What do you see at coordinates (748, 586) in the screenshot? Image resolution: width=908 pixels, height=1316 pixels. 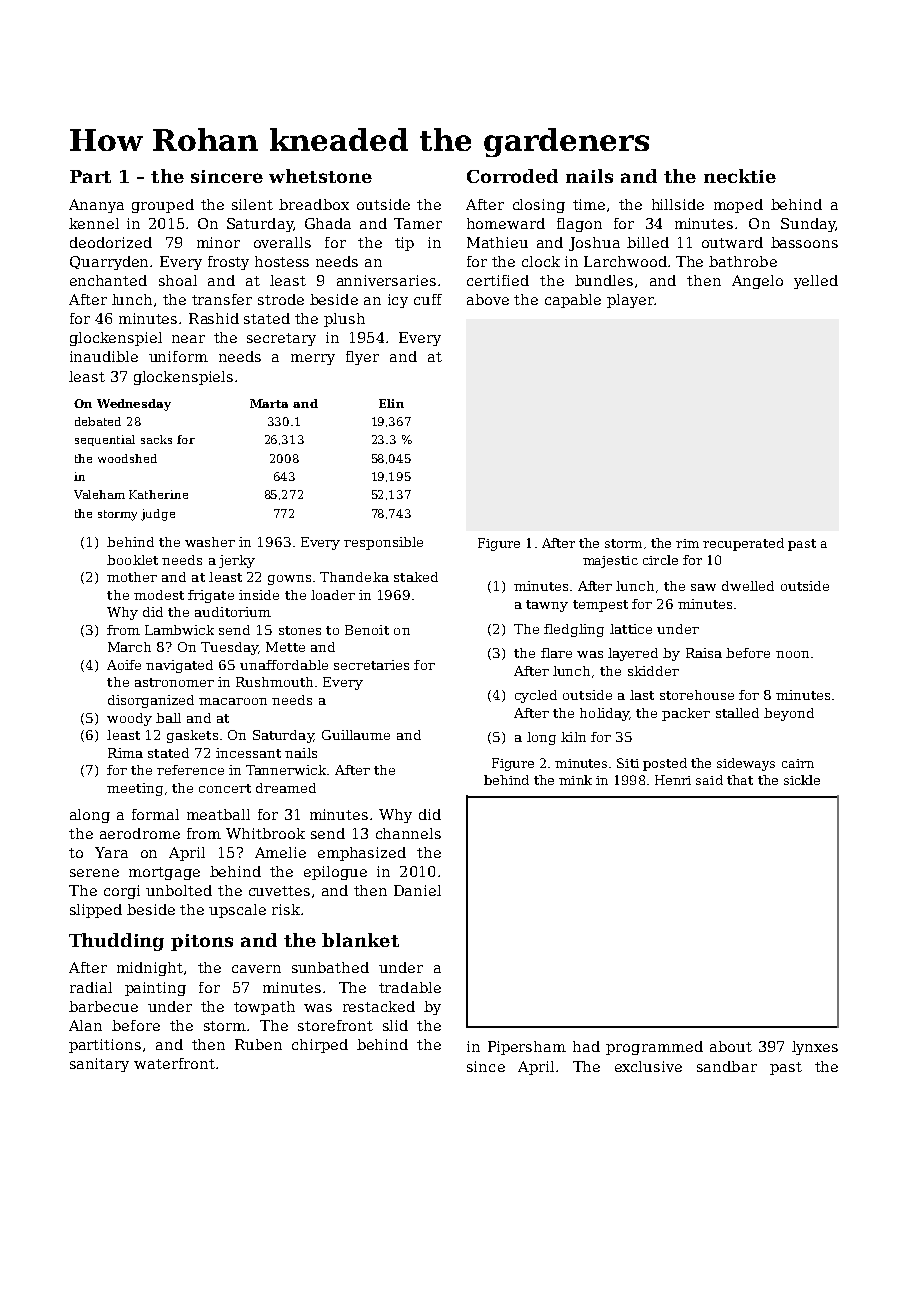 I see `dwelled` at bounding box center [748, 586].
